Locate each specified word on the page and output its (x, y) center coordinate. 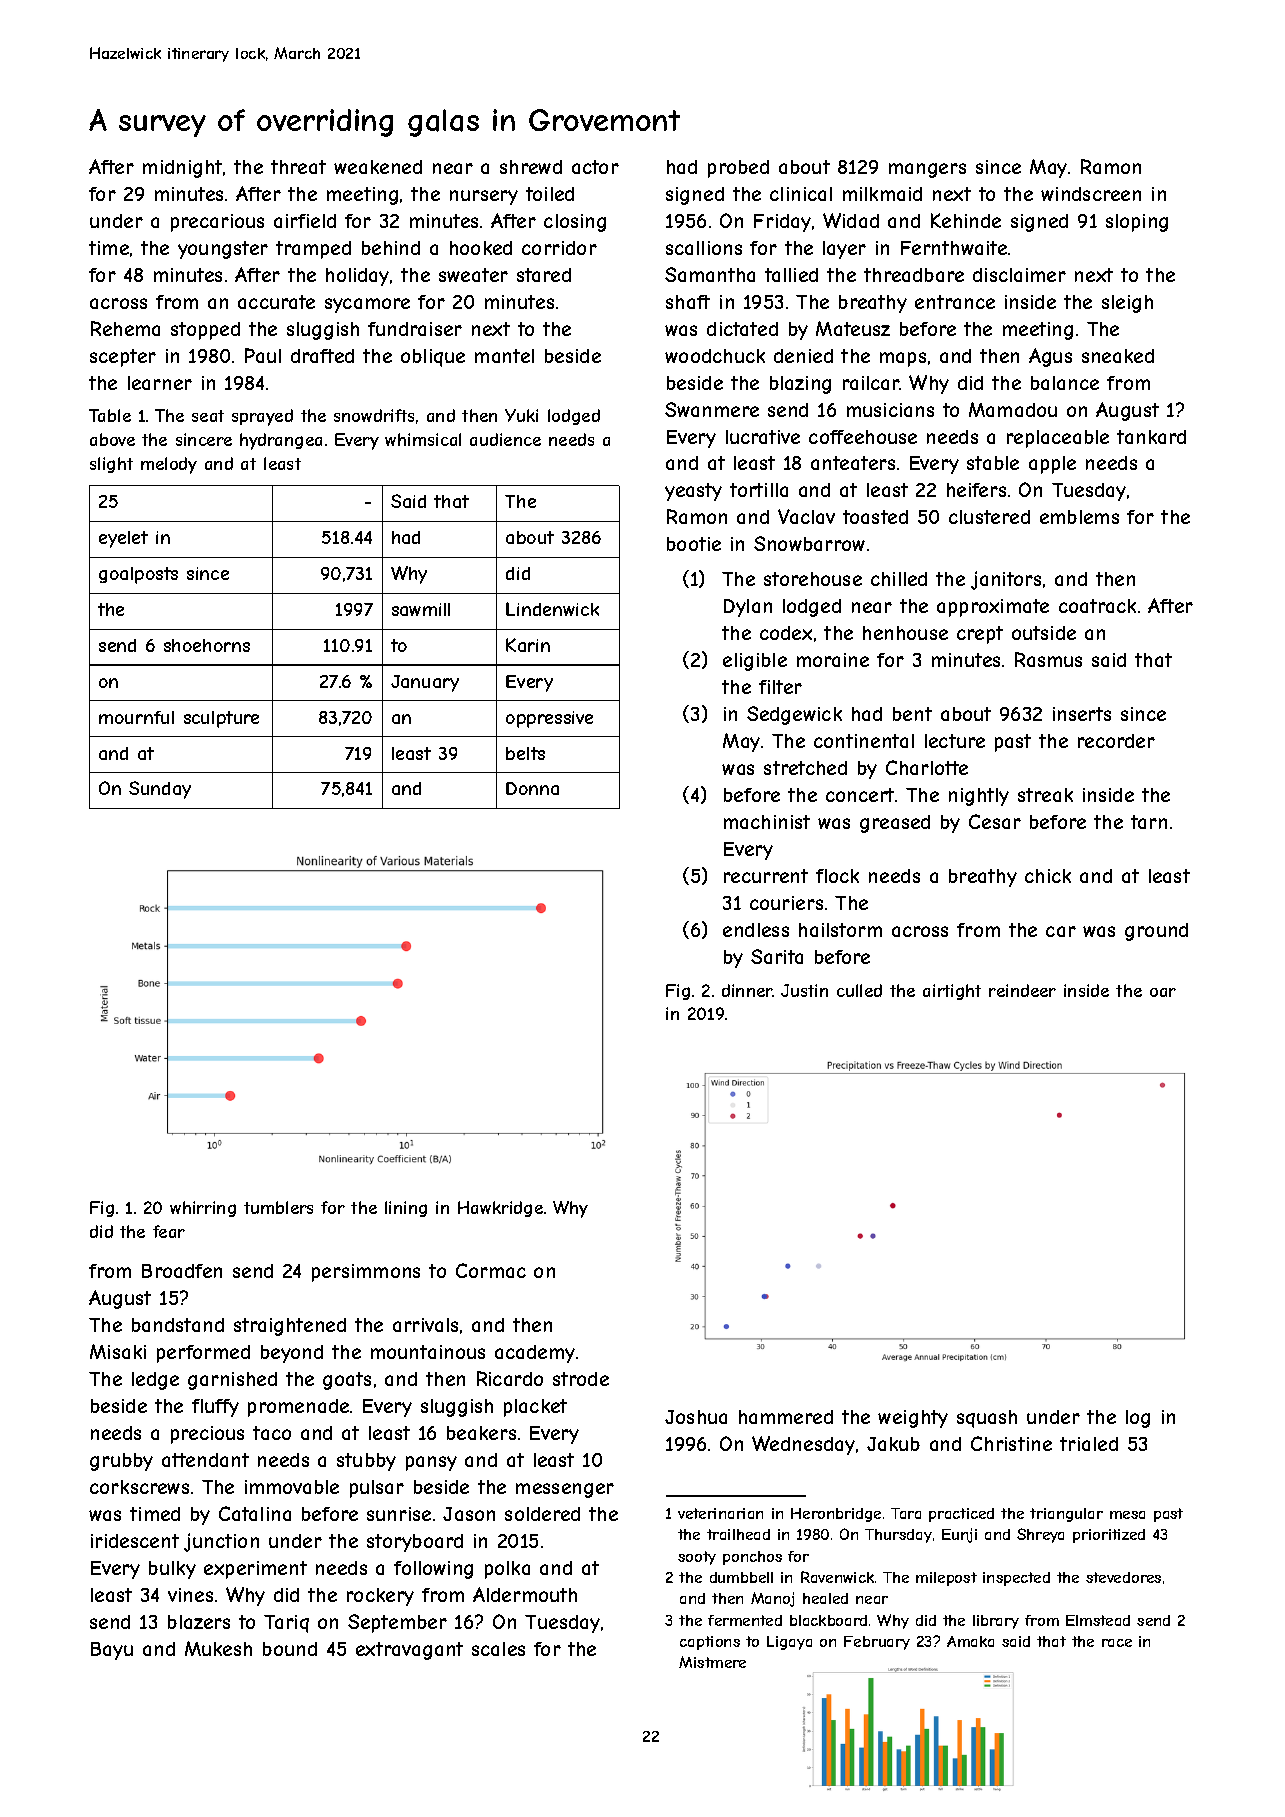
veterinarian (720, 1513)
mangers (927, 170)
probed (738, 169)
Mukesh (218, 1648)
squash (987, 1419)
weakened (378, 167)
